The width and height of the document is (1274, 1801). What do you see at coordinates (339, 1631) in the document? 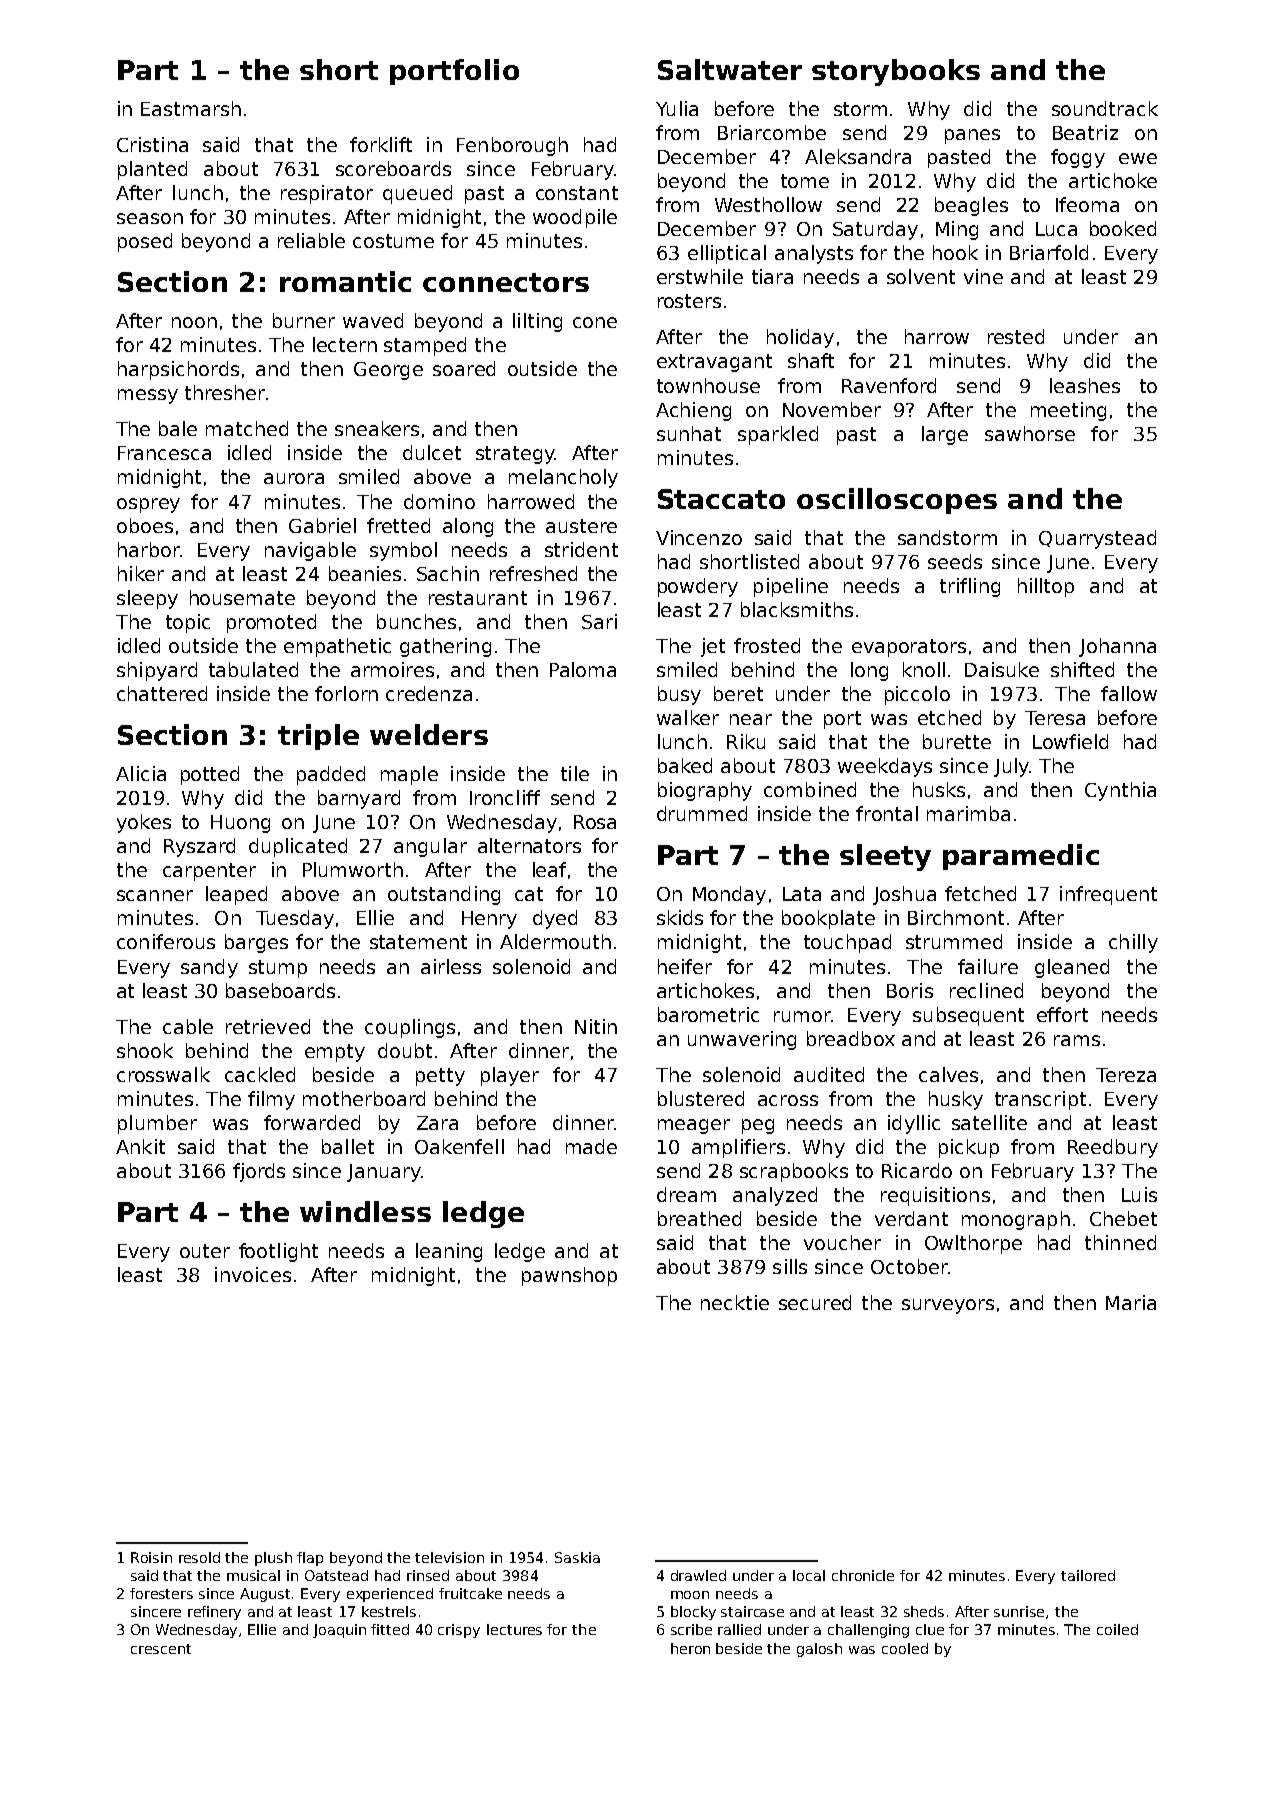
I see `Joaquin` at bounding box center [339, 1631].
